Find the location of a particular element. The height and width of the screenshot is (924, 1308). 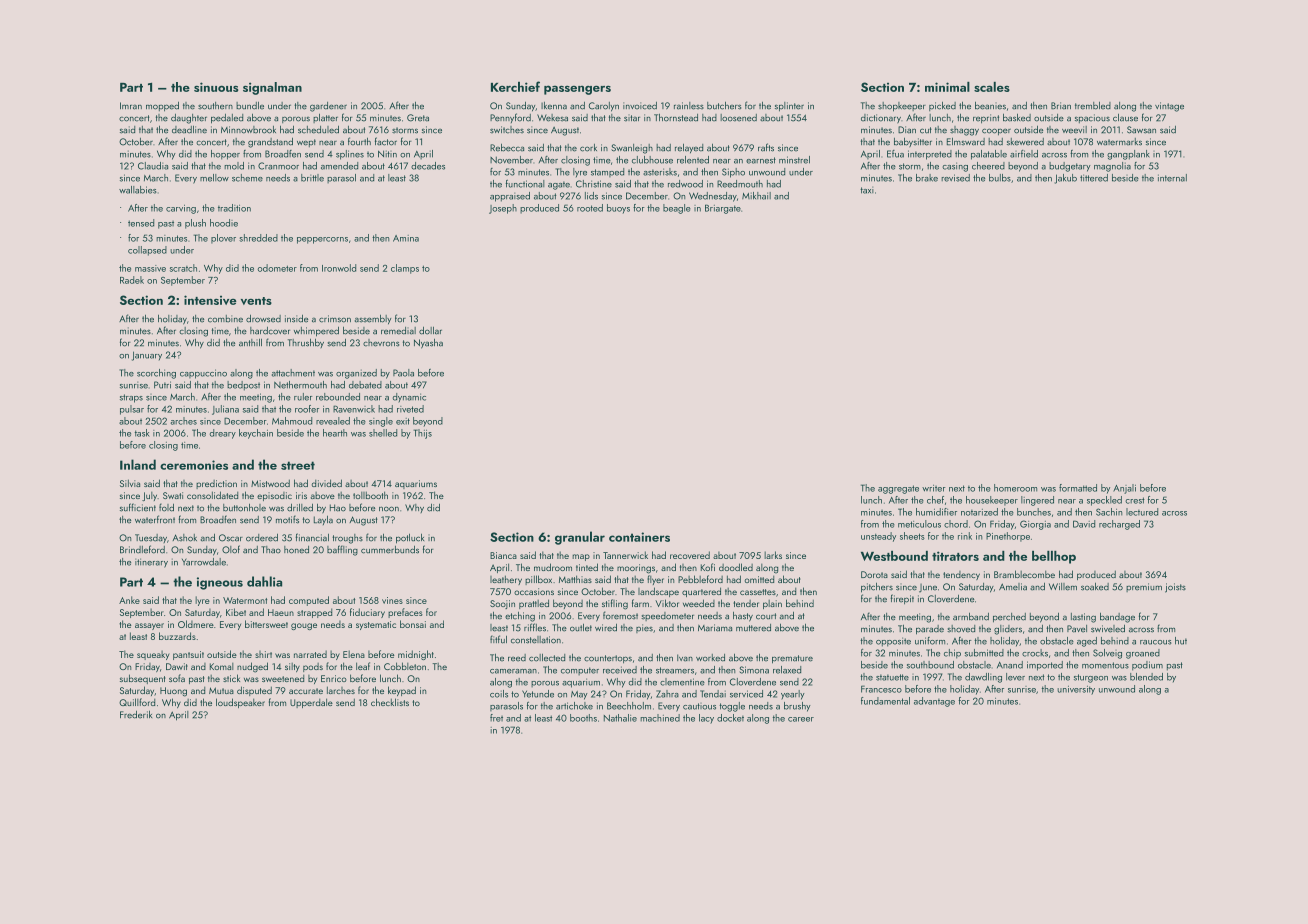

Jakub is located at coordinates (1065, 179).
